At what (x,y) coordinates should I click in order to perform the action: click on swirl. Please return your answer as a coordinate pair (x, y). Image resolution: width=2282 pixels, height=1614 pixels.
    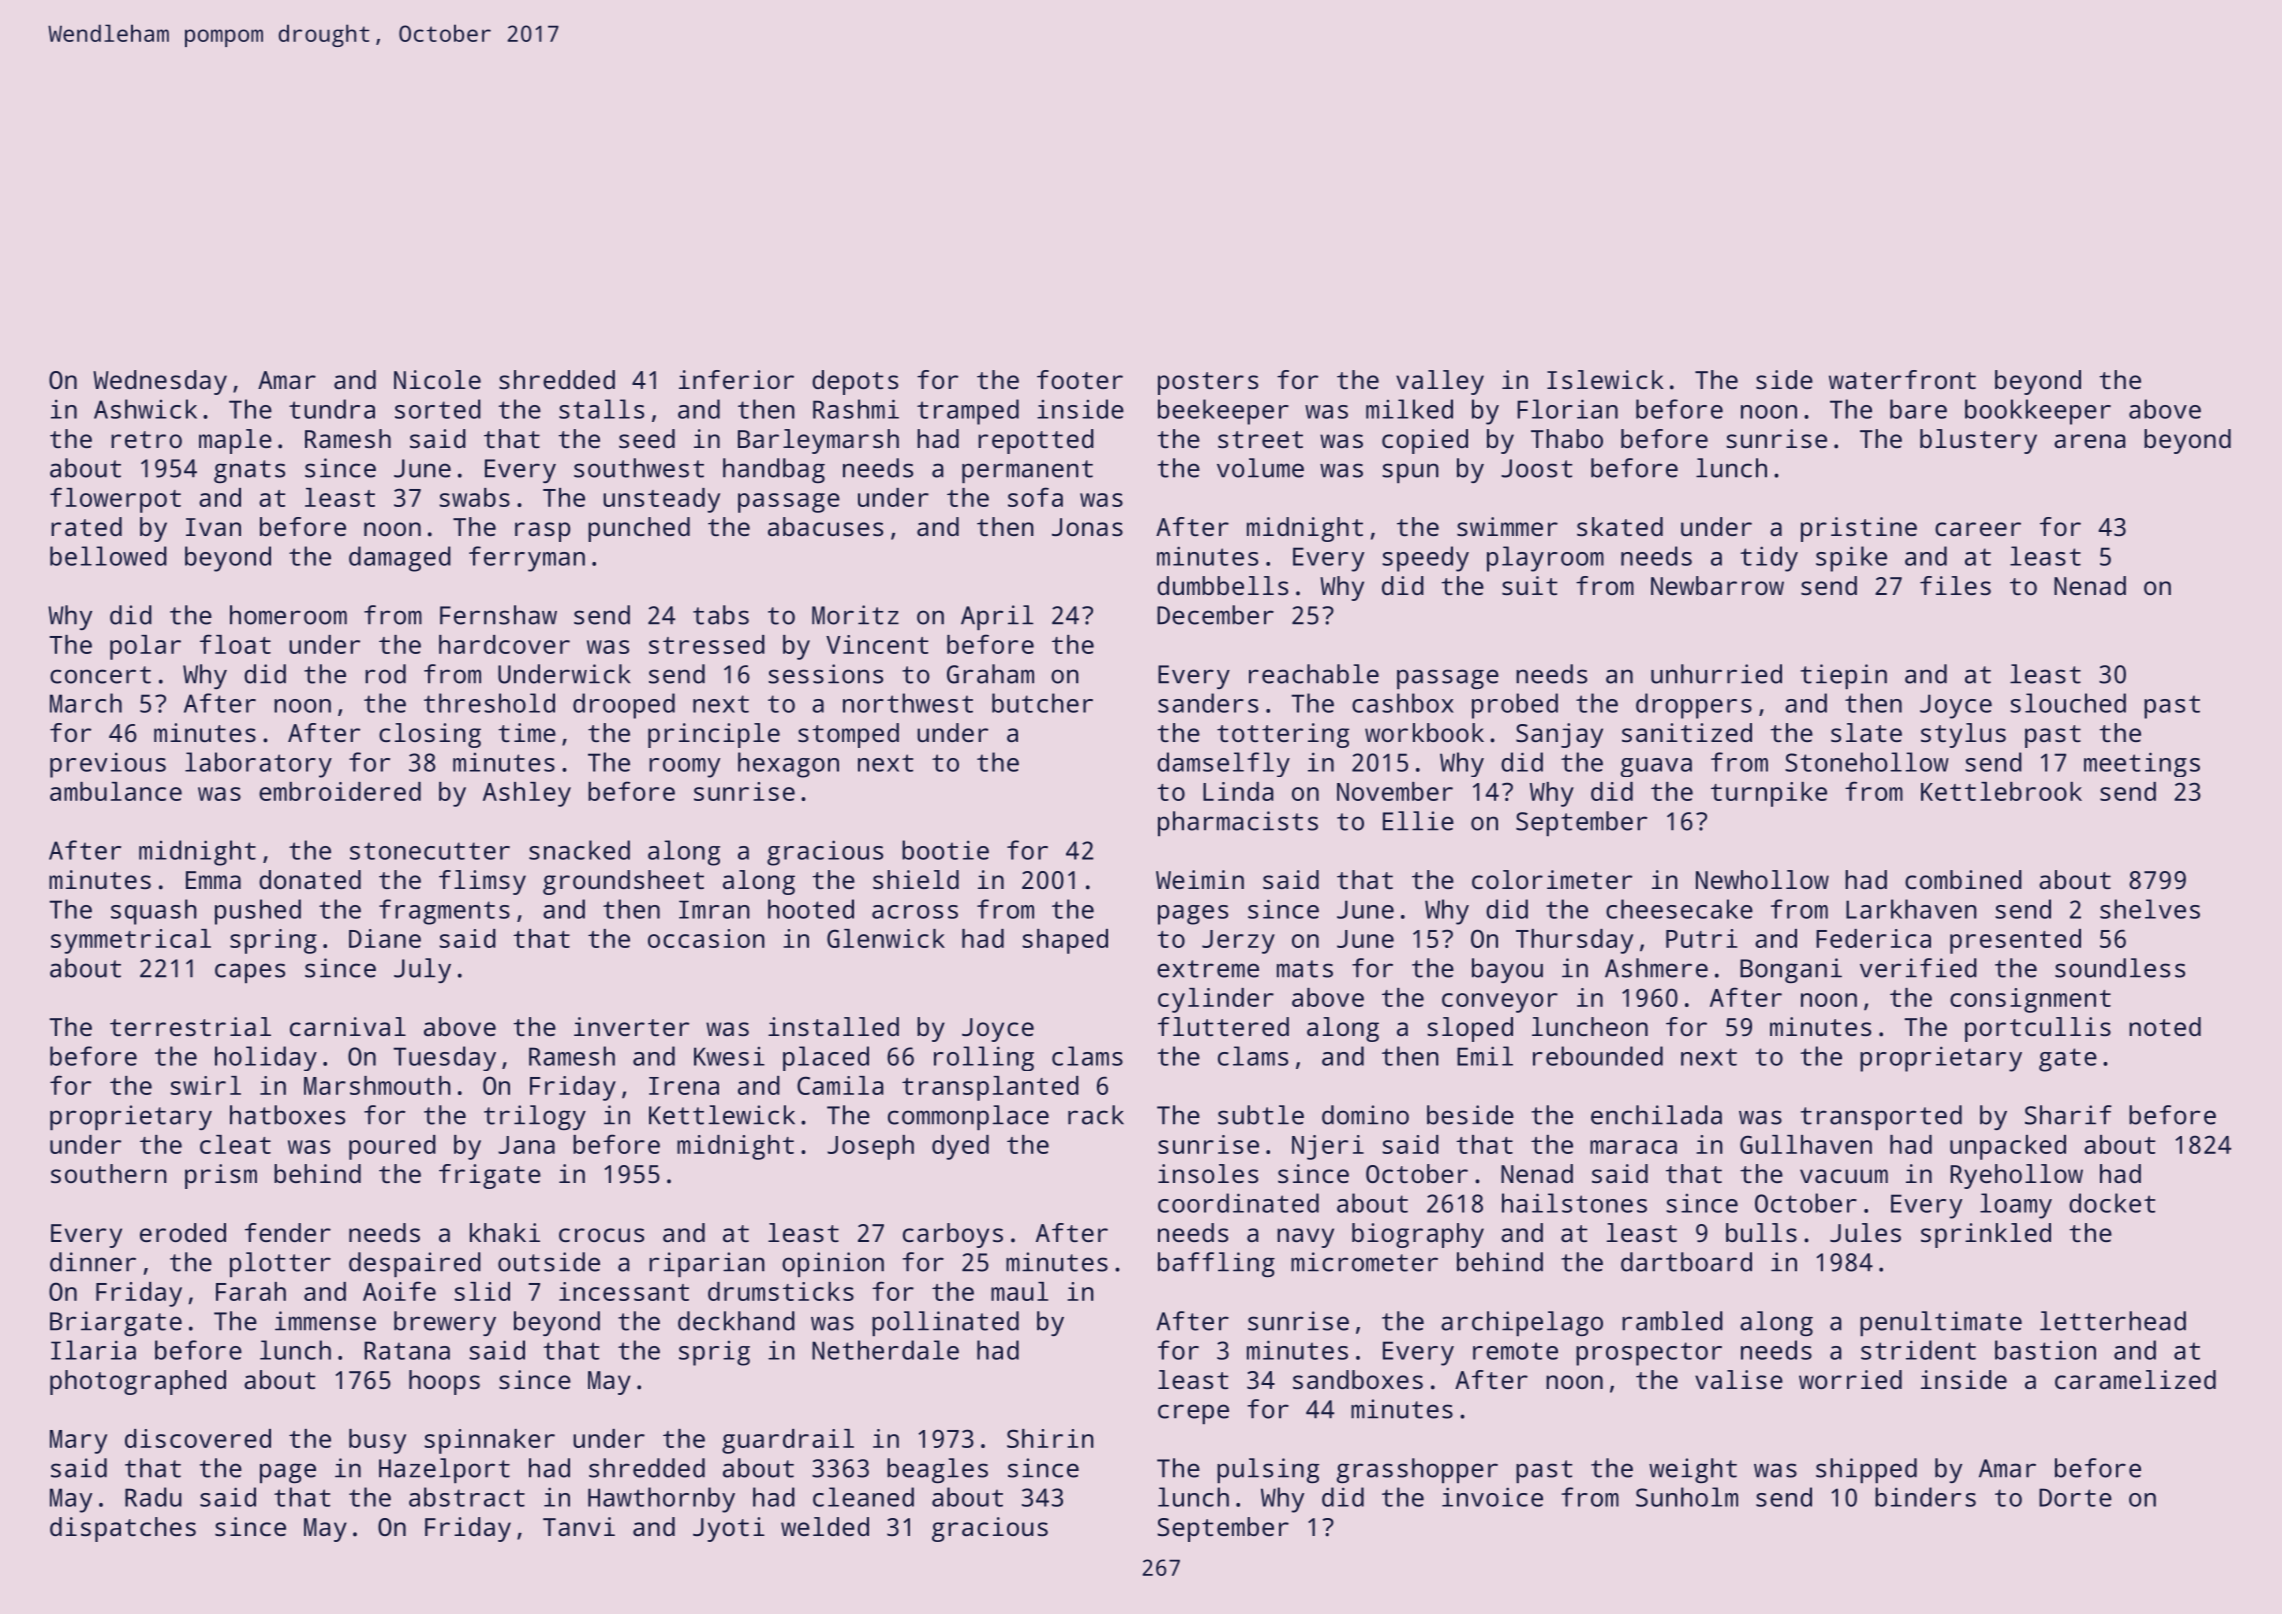
    Looking at the image, I should click on (205, 1085).
